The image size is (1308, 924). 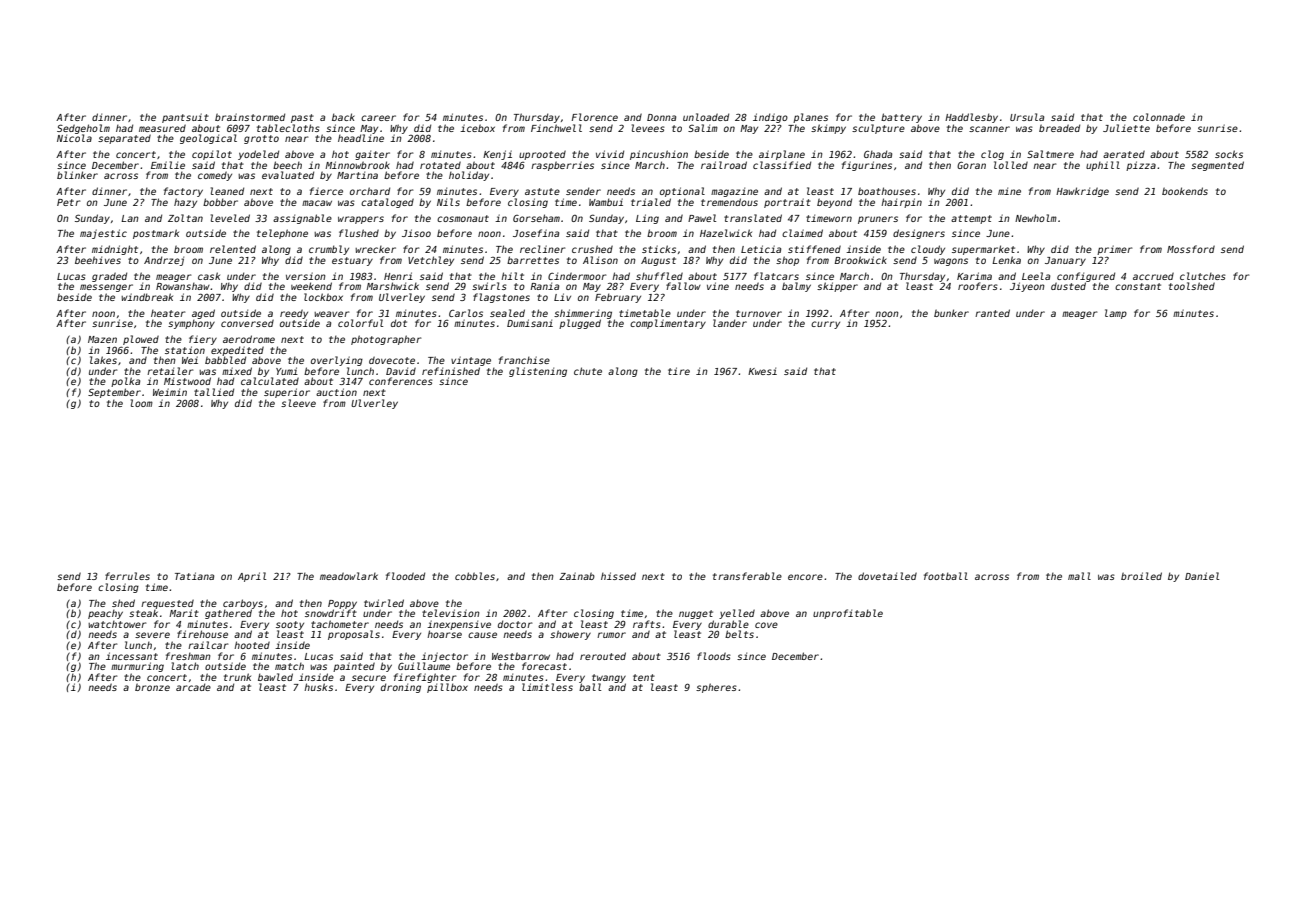 I want to click on scanner, so click(x=989, y=129).
